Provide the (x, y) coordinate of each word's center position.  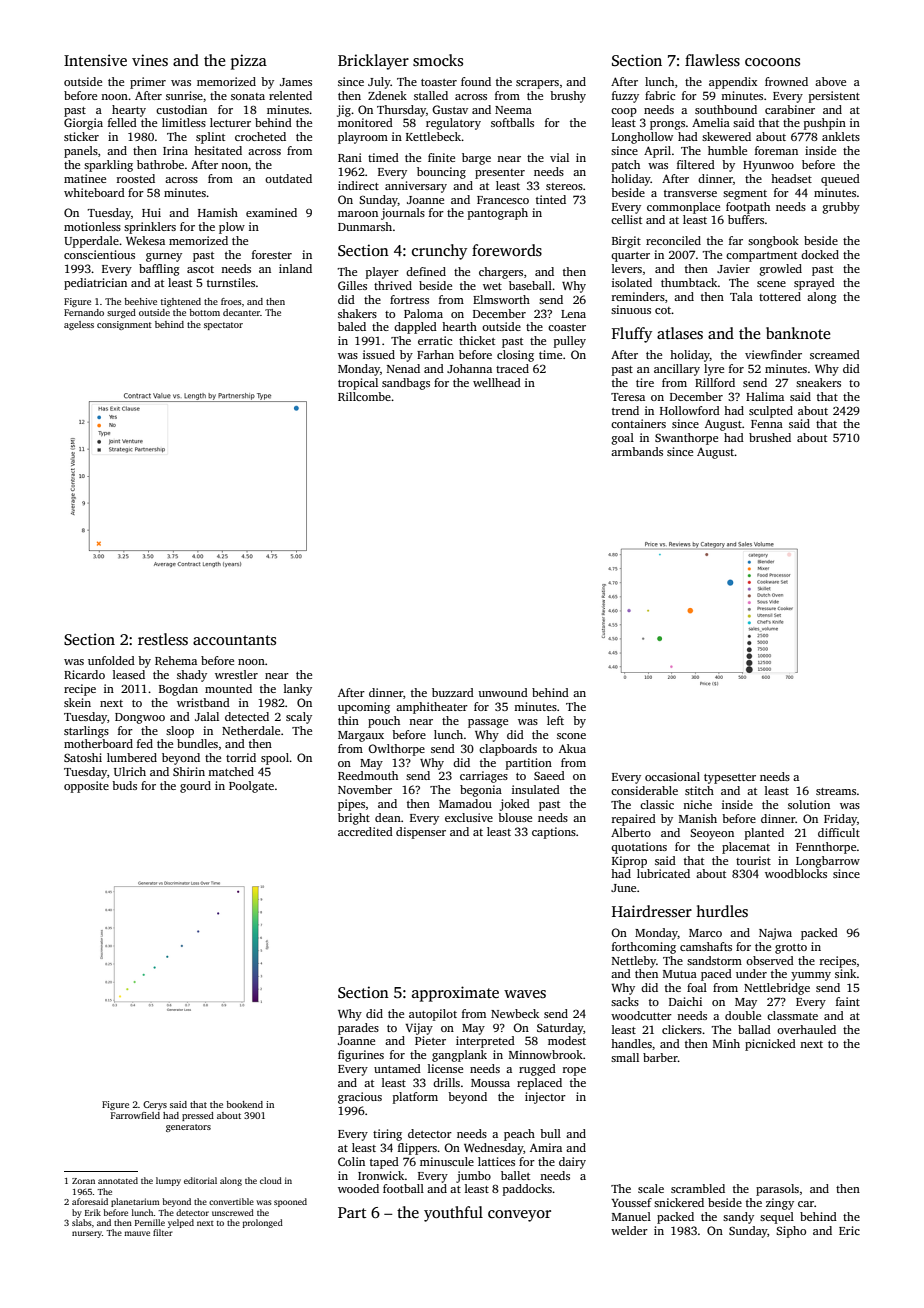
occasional (672, 776)
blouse (515, 817)
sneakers (818, 382)
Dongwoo (140, 718)
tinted (551, 199)
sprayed (814, 284)
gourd (195, 787)
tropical (358, 384)
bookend (244, 1104)
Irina (175, 150)
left (555, 720)
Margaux (361, 736)
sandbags (406, 384)
